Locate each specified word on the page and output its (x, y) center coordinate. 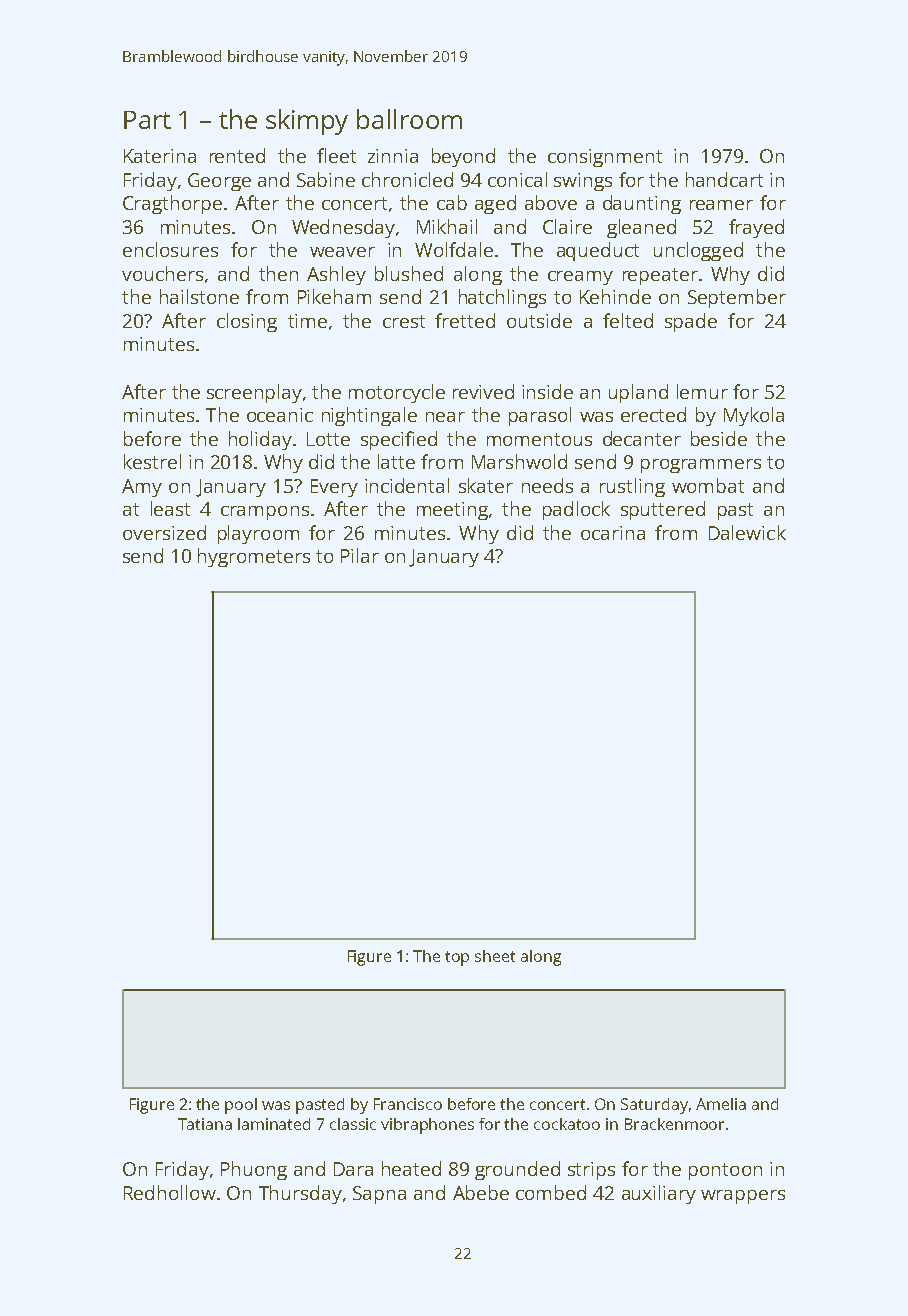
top (457, 958)
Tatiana (205, 1124)
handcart (724, 179)
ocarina (613, 533)
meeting (452, 511)
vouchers (162, 273)
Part (147, 120)
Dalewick (747, 532)
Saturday (654, 1106)
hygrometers (254, 557)
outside (539, 320)
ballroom (409, 119)
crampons (265, 513)
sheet (495, 956)
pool (241, 1106)
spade (691, 322)
